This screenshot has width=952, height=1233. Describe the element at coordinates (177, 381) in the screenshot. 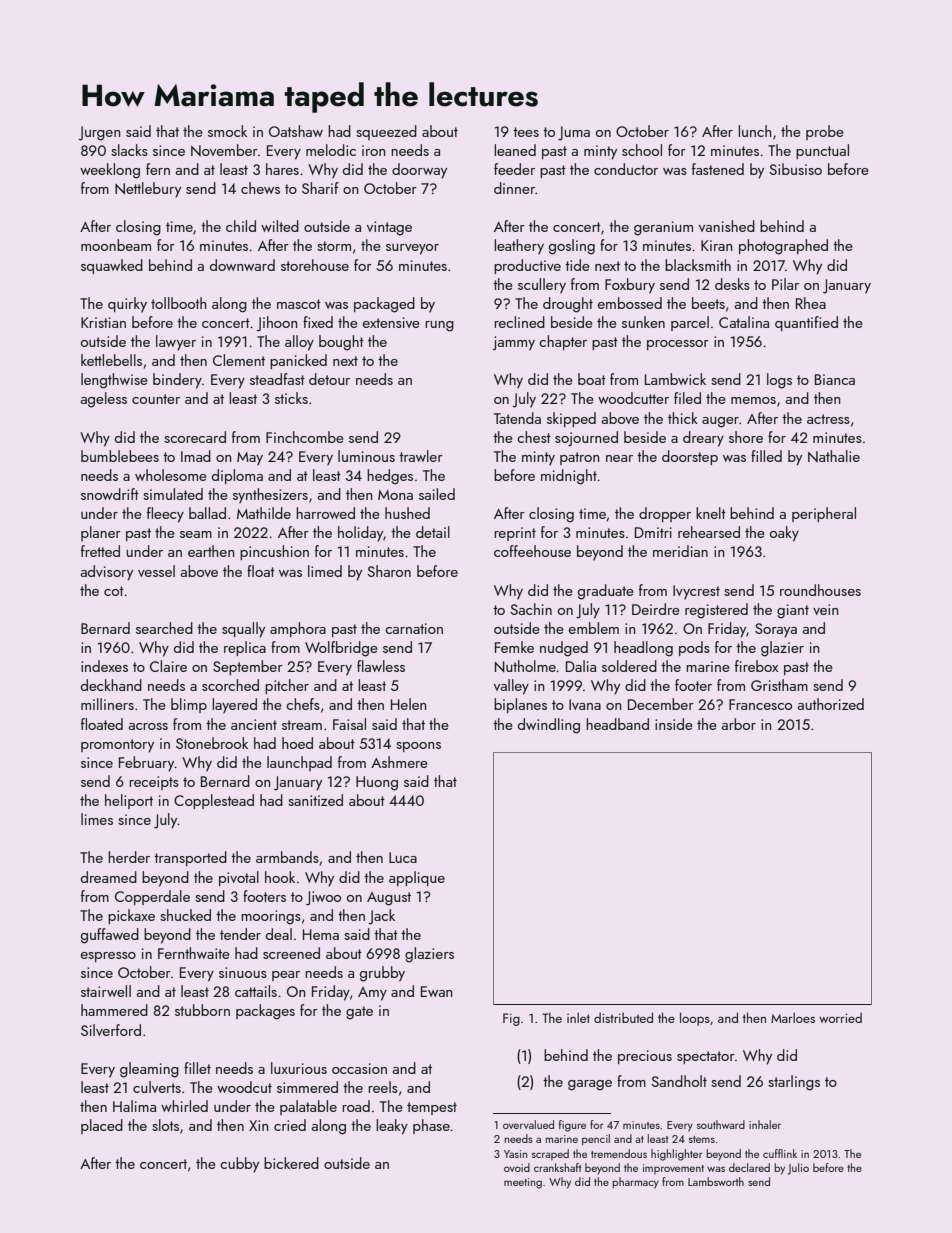

I see `bindery` at that location.
